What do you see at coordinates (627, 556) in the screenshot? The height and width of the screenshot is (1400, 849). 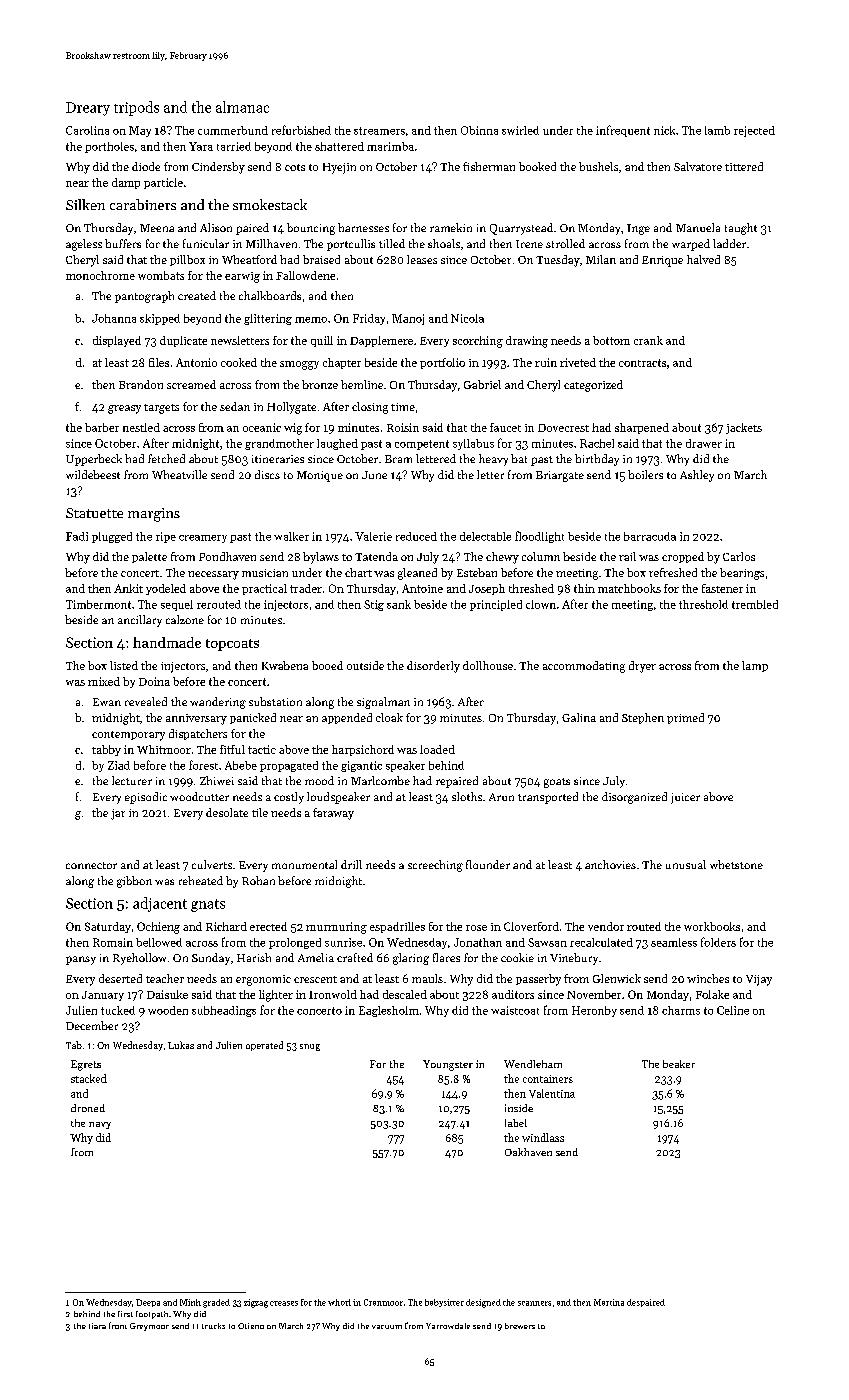 I see `rail` at bounding box center [627, 556].
